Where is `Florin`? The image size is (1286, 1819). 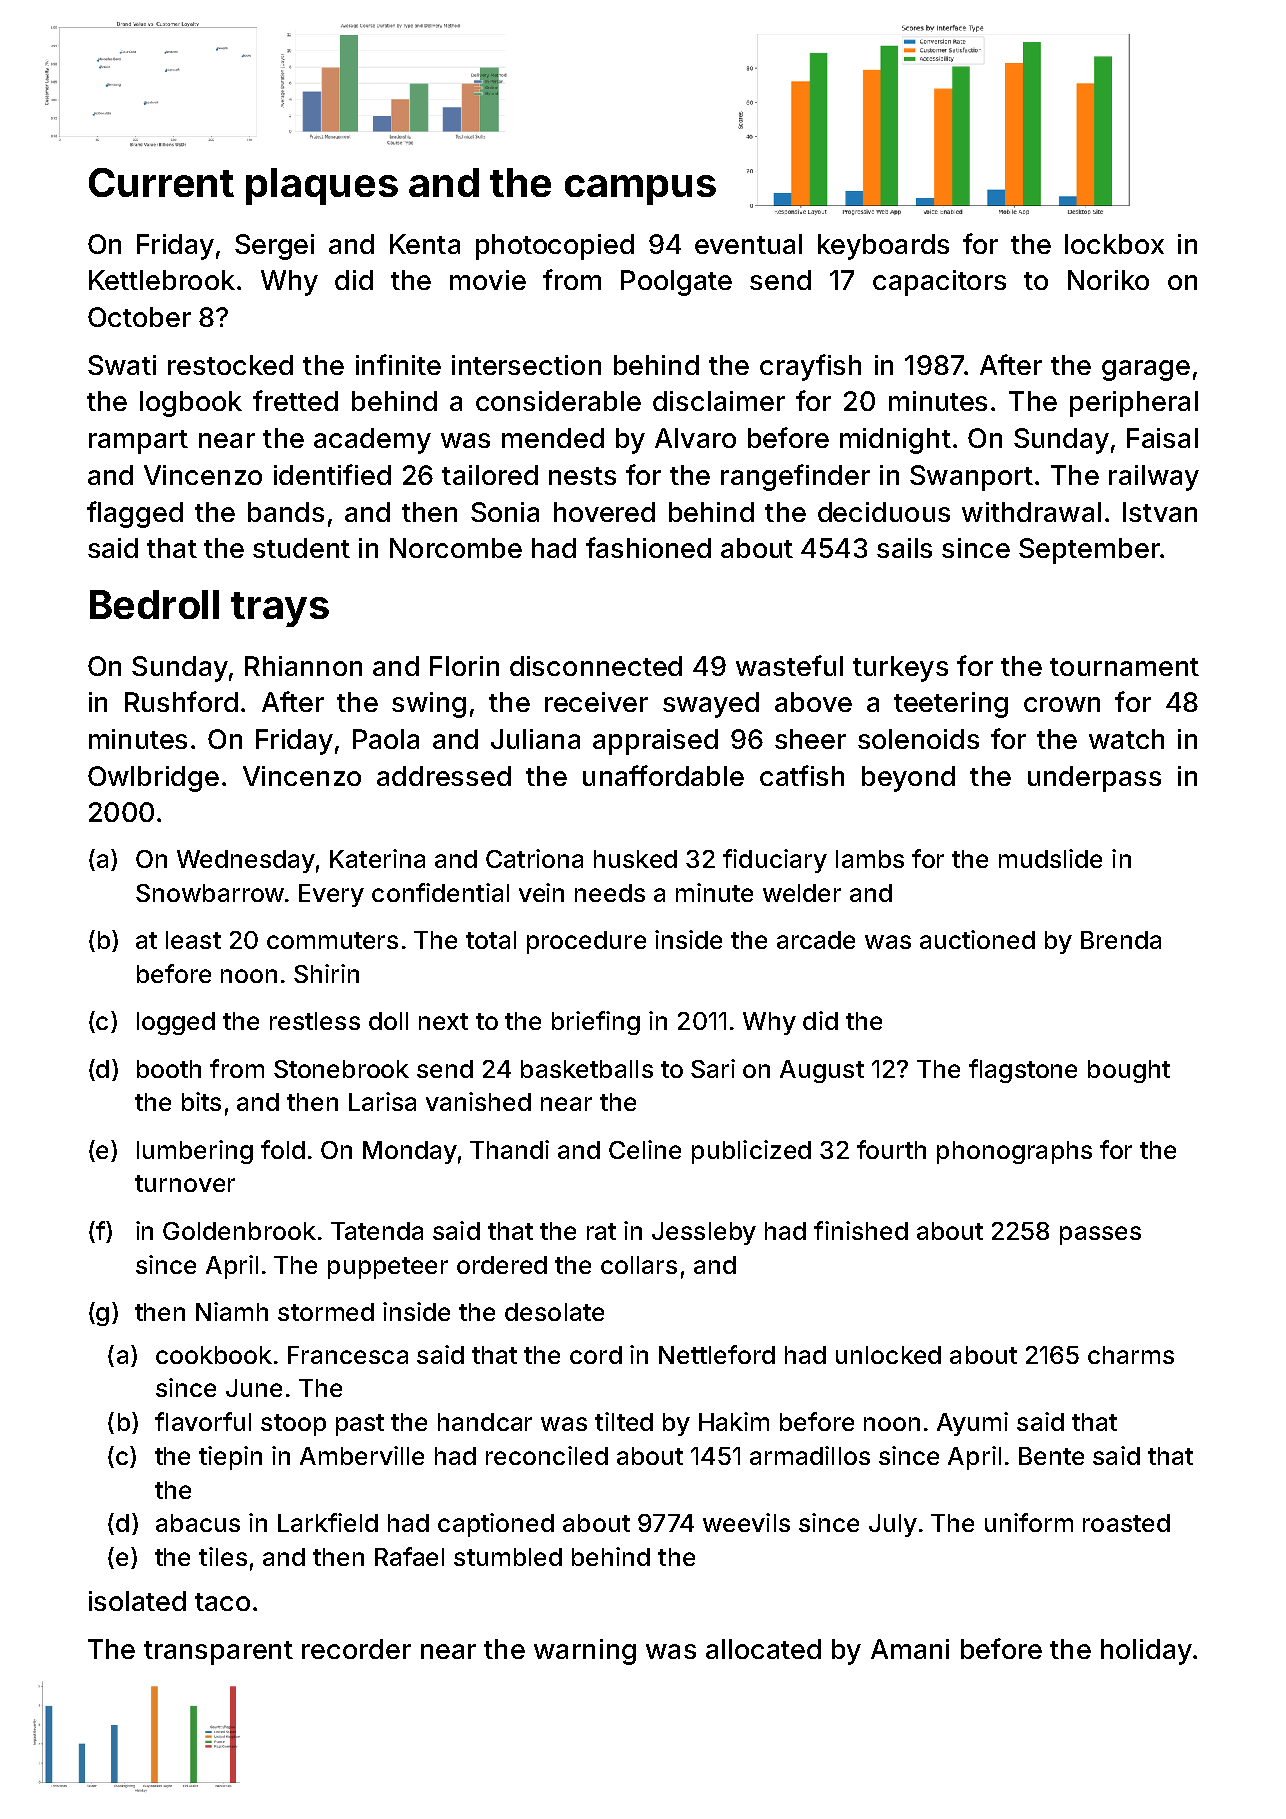
Florin is located at coordinates (464, 666).
